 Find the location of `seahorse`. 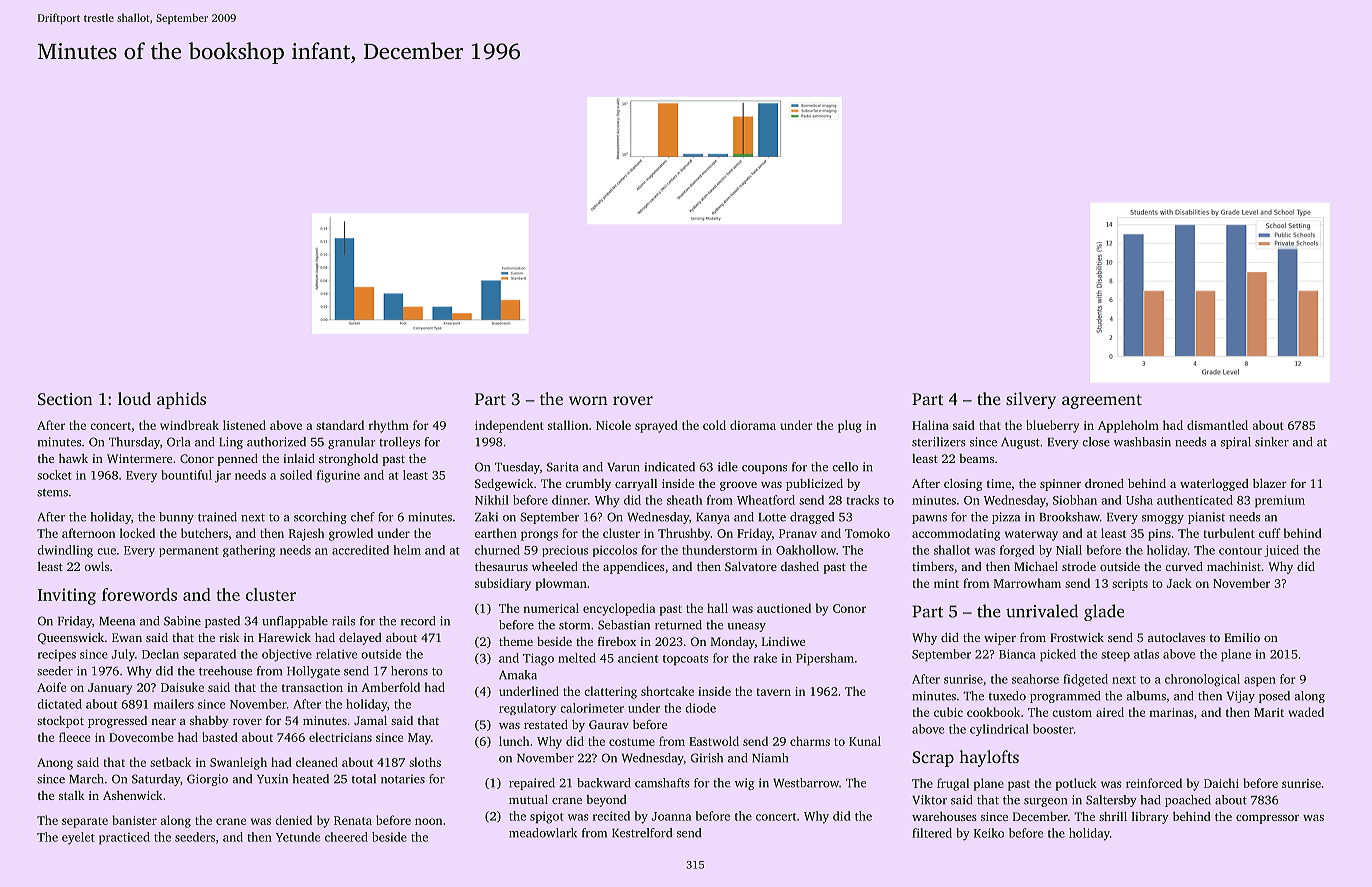

seahorse is located at coordinates (1035, 679).
